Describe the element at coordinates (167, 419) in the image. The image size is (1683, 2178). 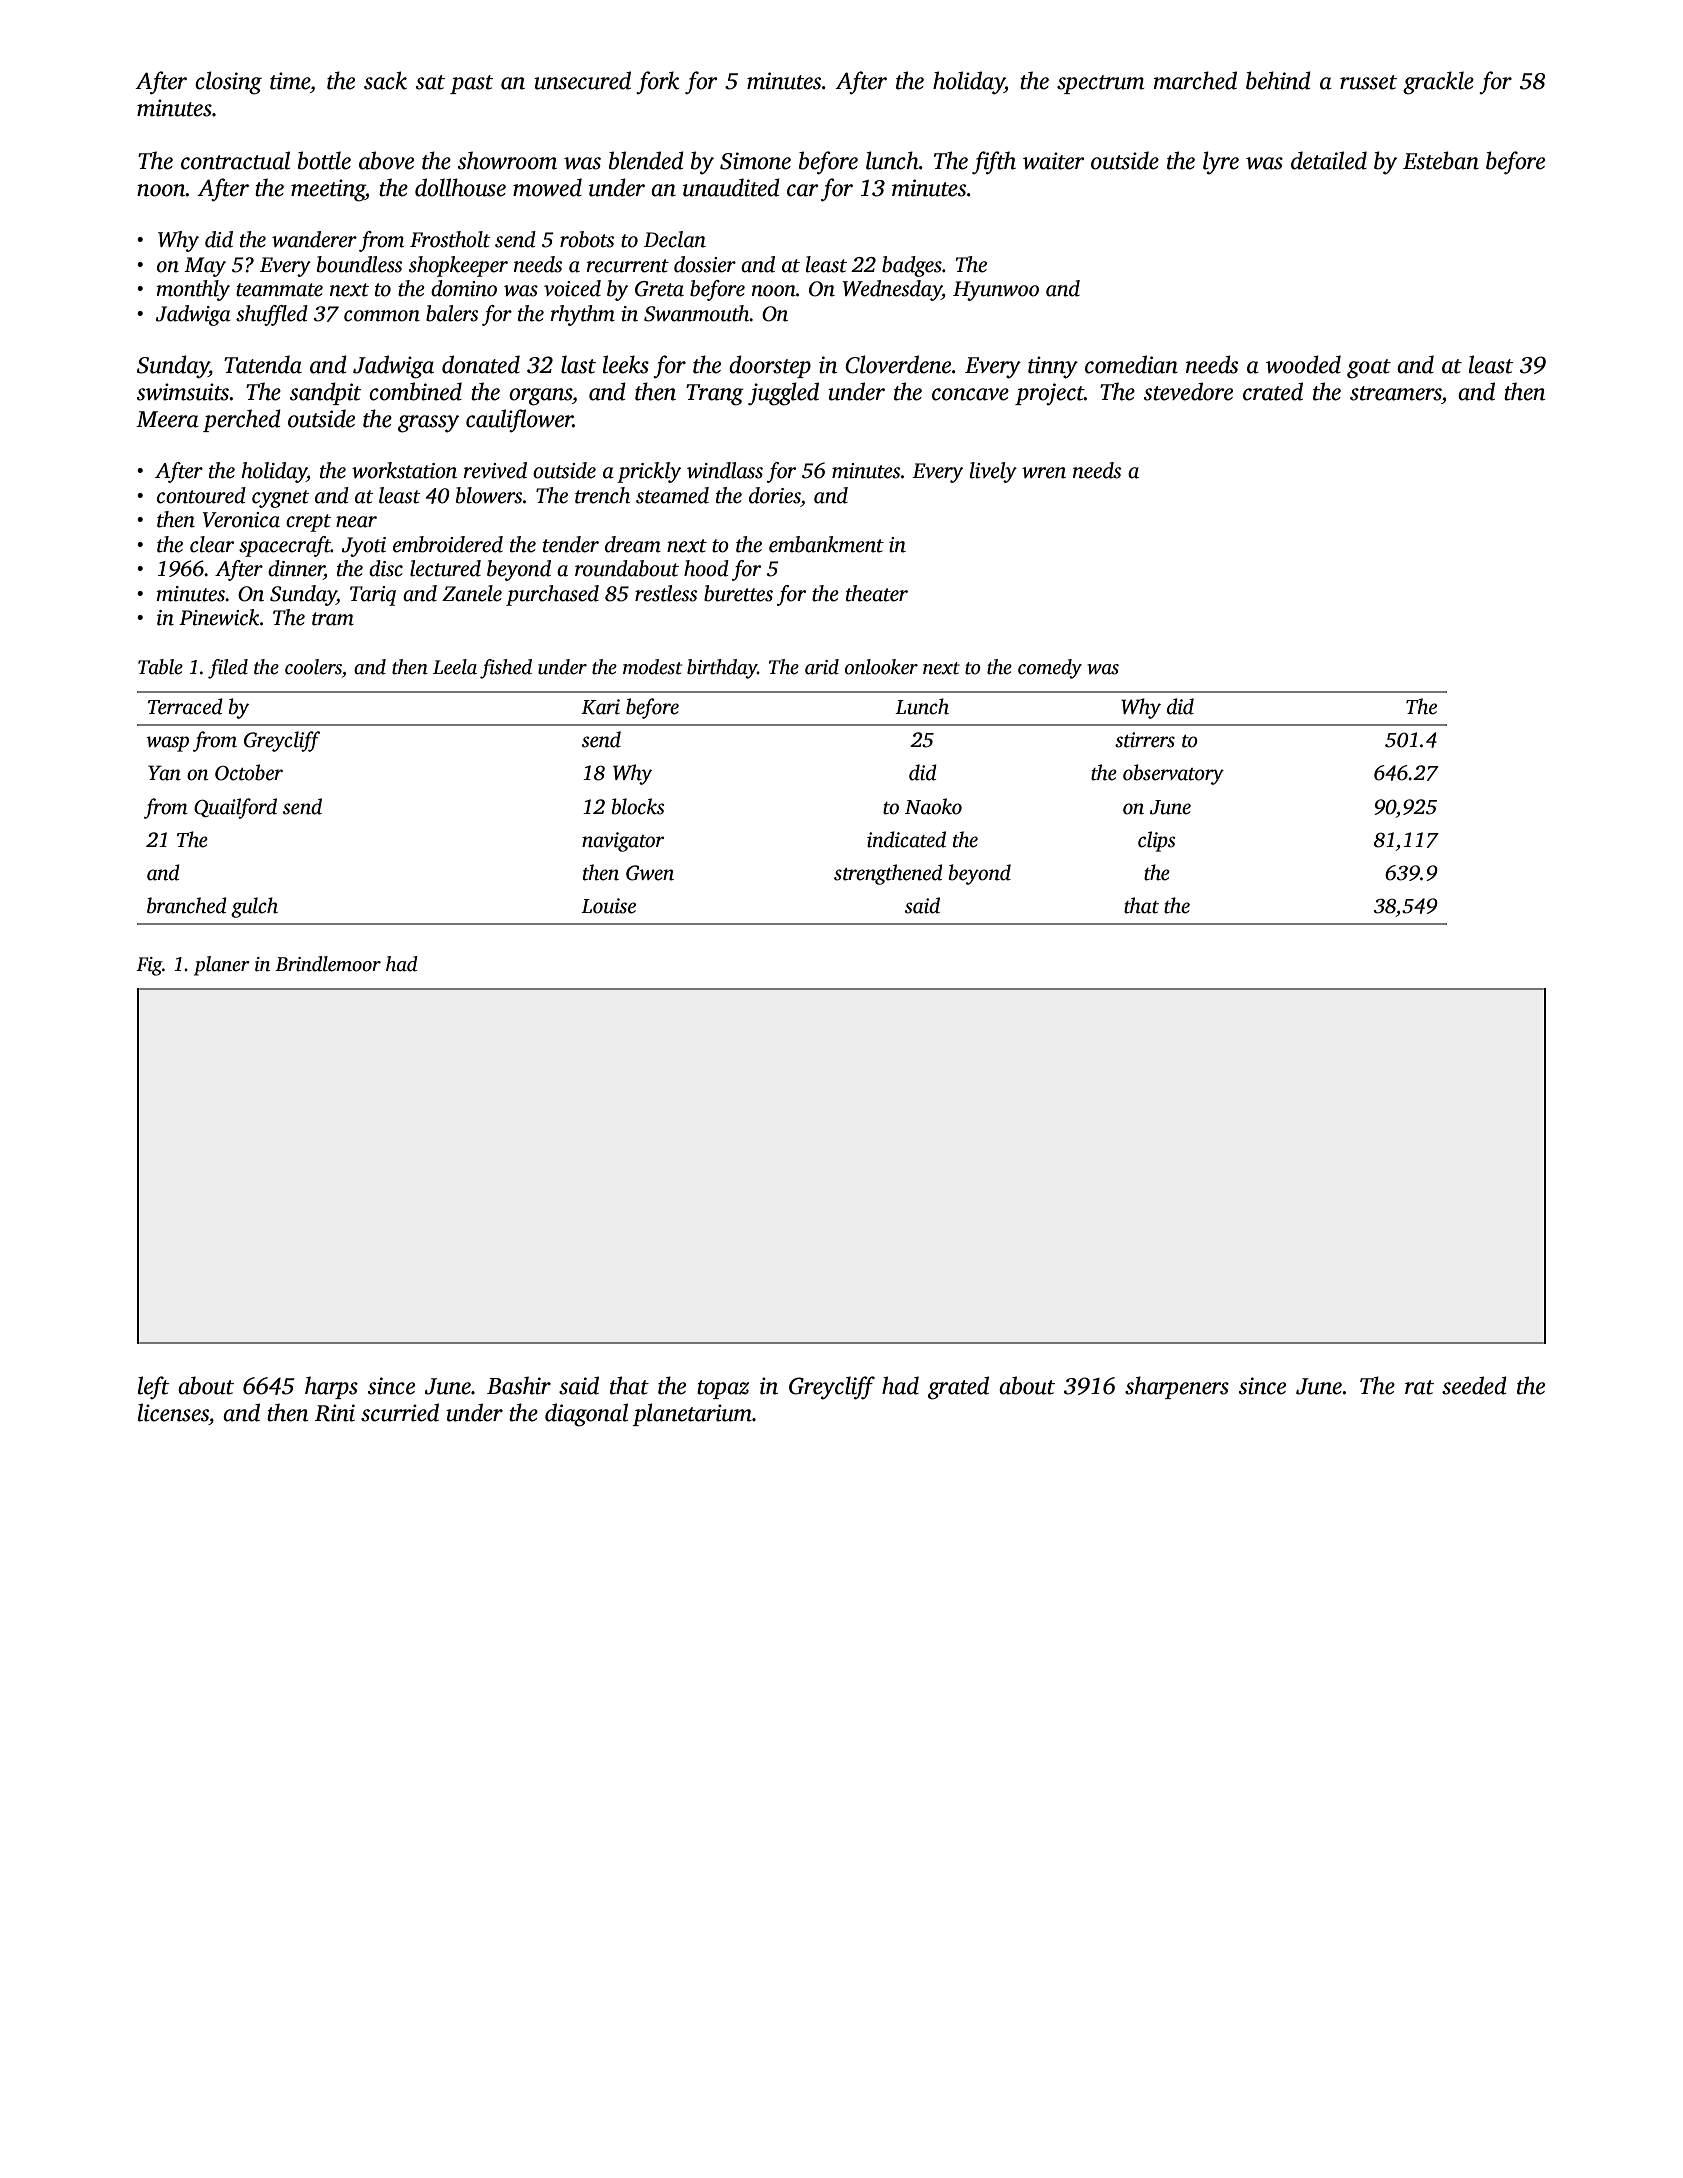
I see `Meera` at that location.
